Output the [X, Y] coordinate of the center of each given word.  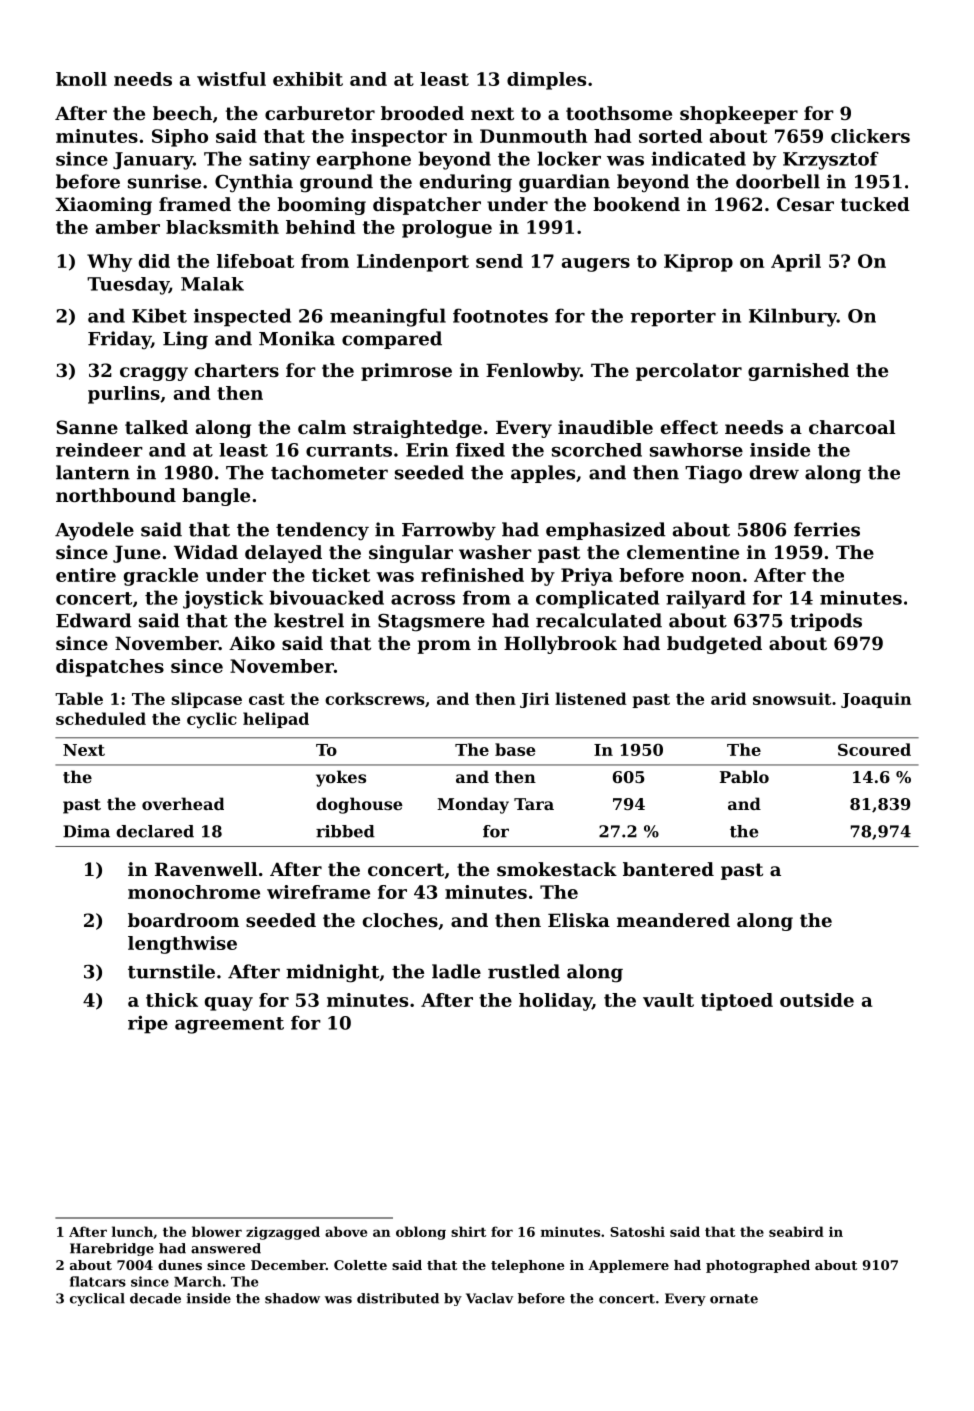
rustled [524, 971]
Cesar [805, 204]
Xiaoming [103, 206]
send [499, 261]
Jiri [534, 700]
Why [109, 263]
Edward [93, 620]
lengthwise [182, 945]
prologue [447, 229]
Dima [86, 831]
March [198, 1281]
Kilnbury [793, 317]
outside [817, 1000]
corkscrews [375, 698]
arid [728, 698]
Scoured [874, 749]
